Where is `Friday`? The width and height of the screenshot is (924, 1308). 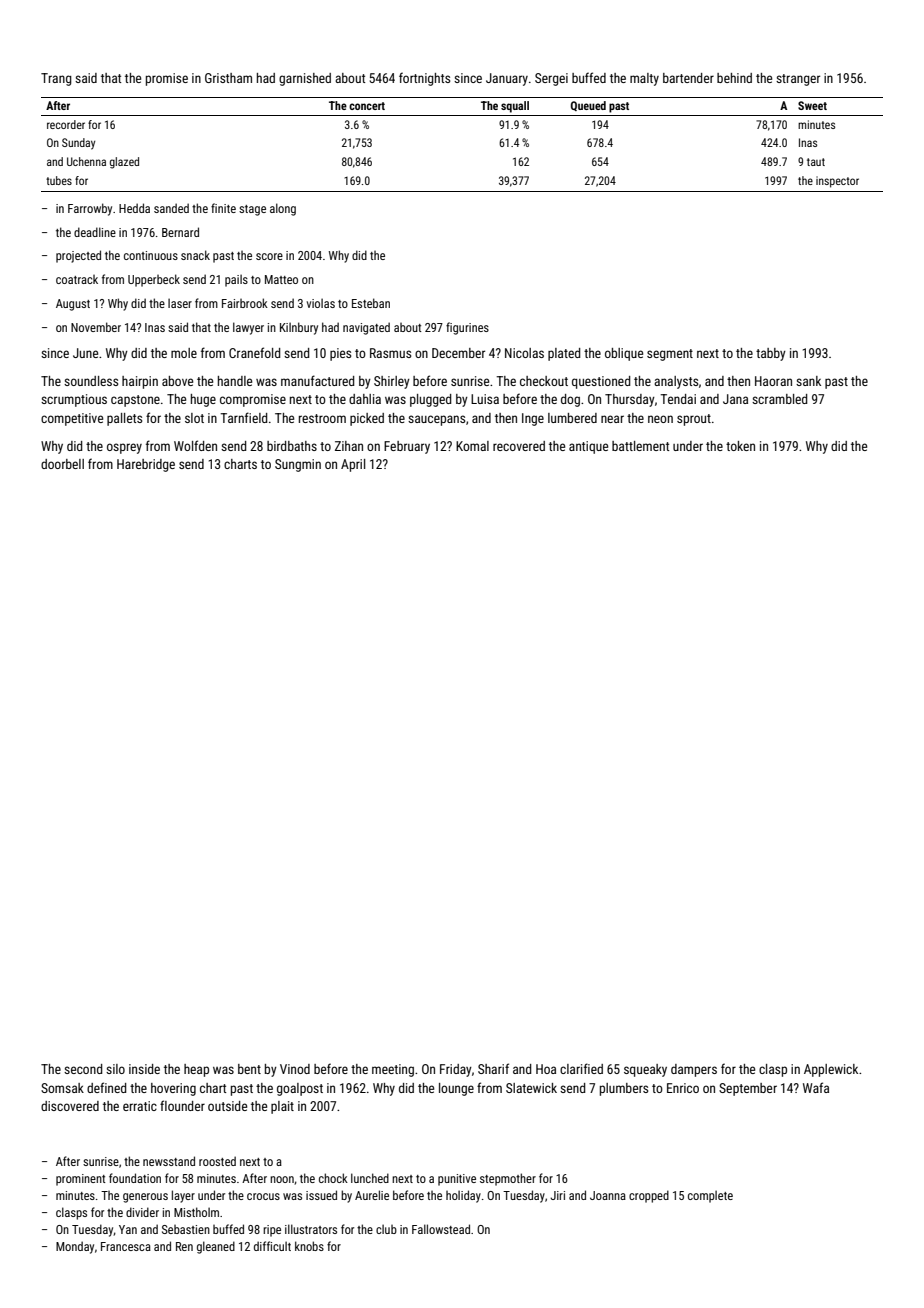
Friday is located at coordinates (456, 1070).
